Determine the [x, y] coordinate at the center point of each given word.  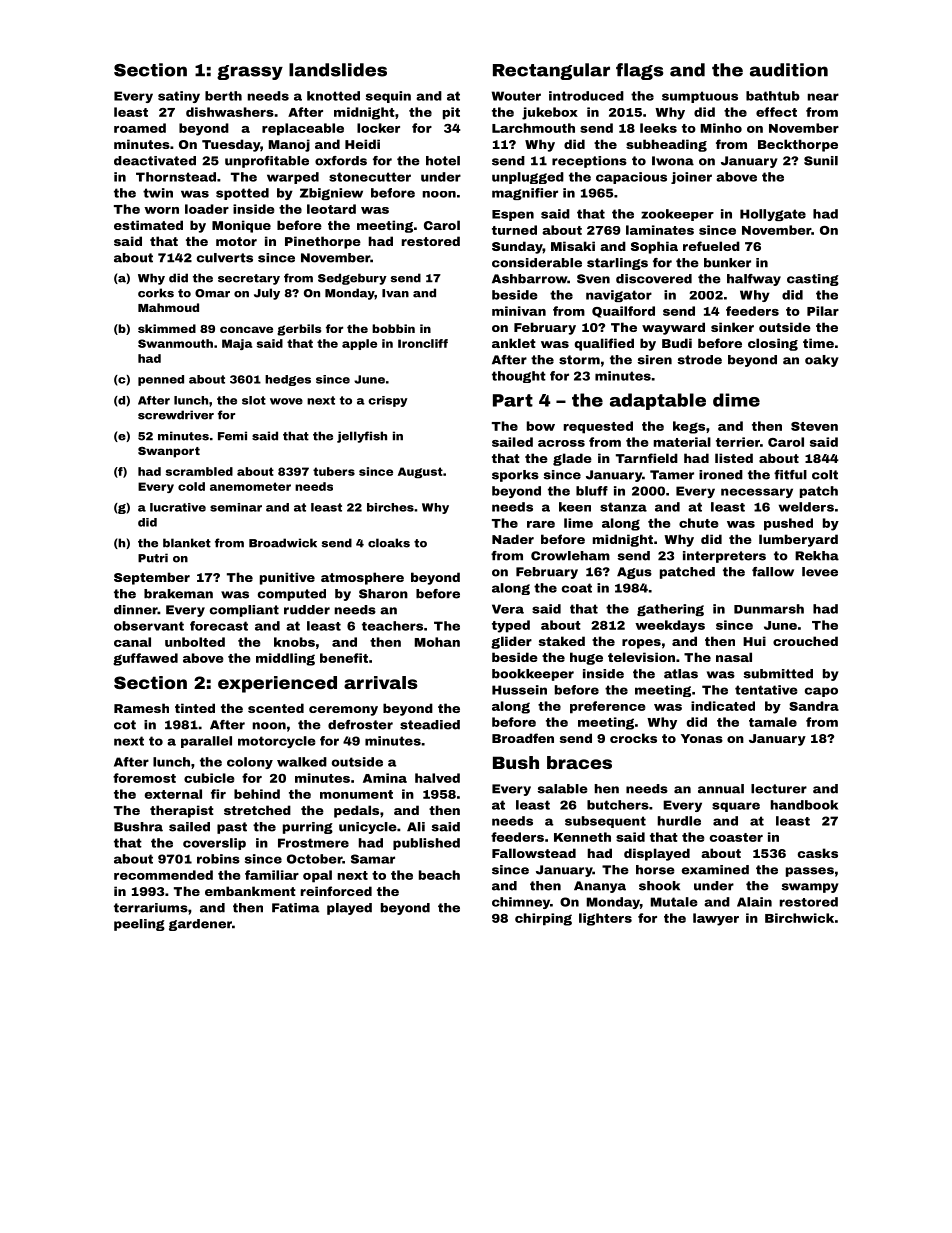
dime [736, 400]
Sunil [821, 161]
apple [359, 344]
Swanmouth [175, 343]
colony [250, 763]
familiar [272, 875]
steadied [430, 725]
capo [821, 692]
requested [598, 427]
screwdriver [176, 415]
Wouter [516, 96]
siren [655, 360]
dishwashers [230, 112]
